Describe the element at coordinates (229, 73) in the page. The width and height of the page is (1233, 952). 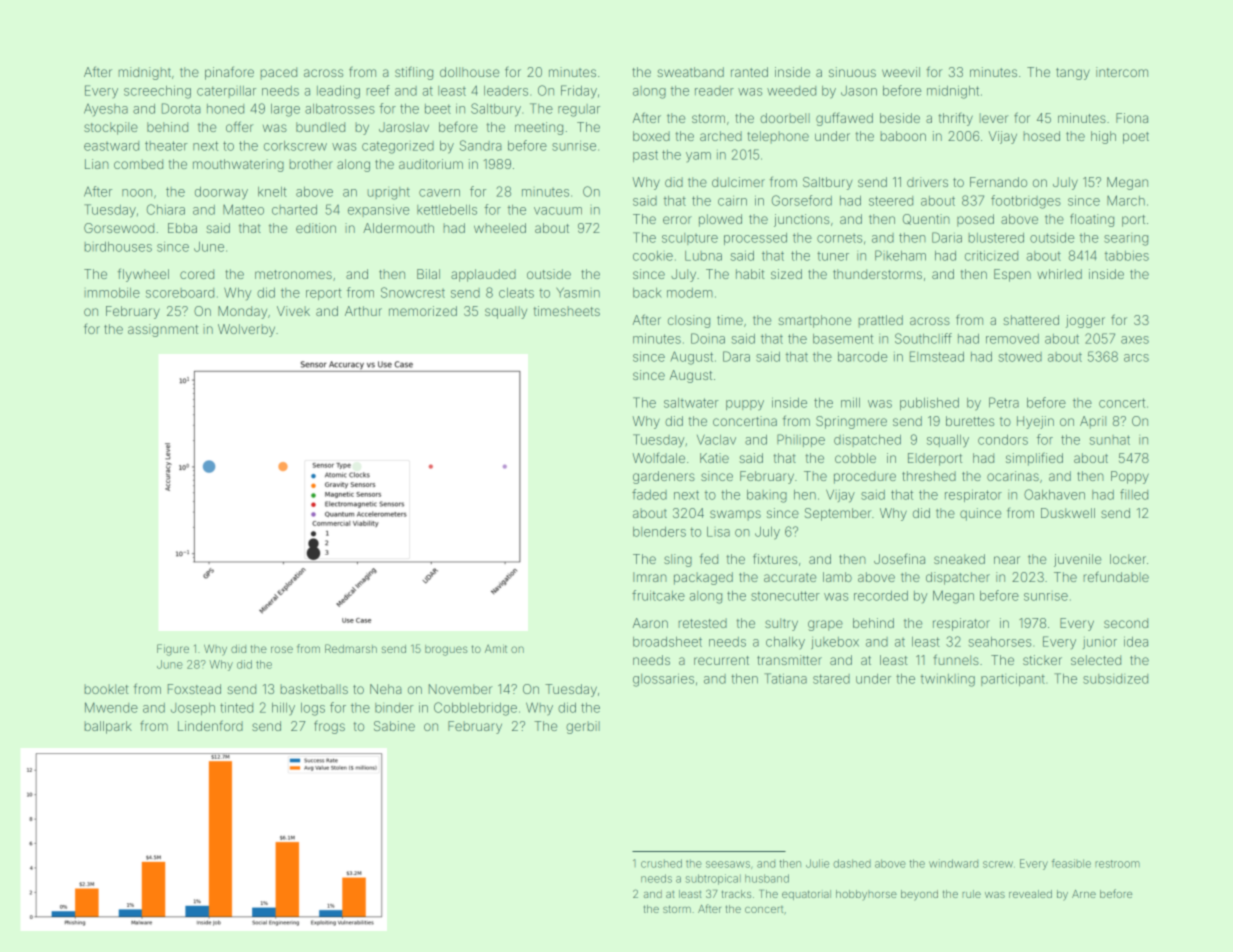
I see `pinafore` at that location.
